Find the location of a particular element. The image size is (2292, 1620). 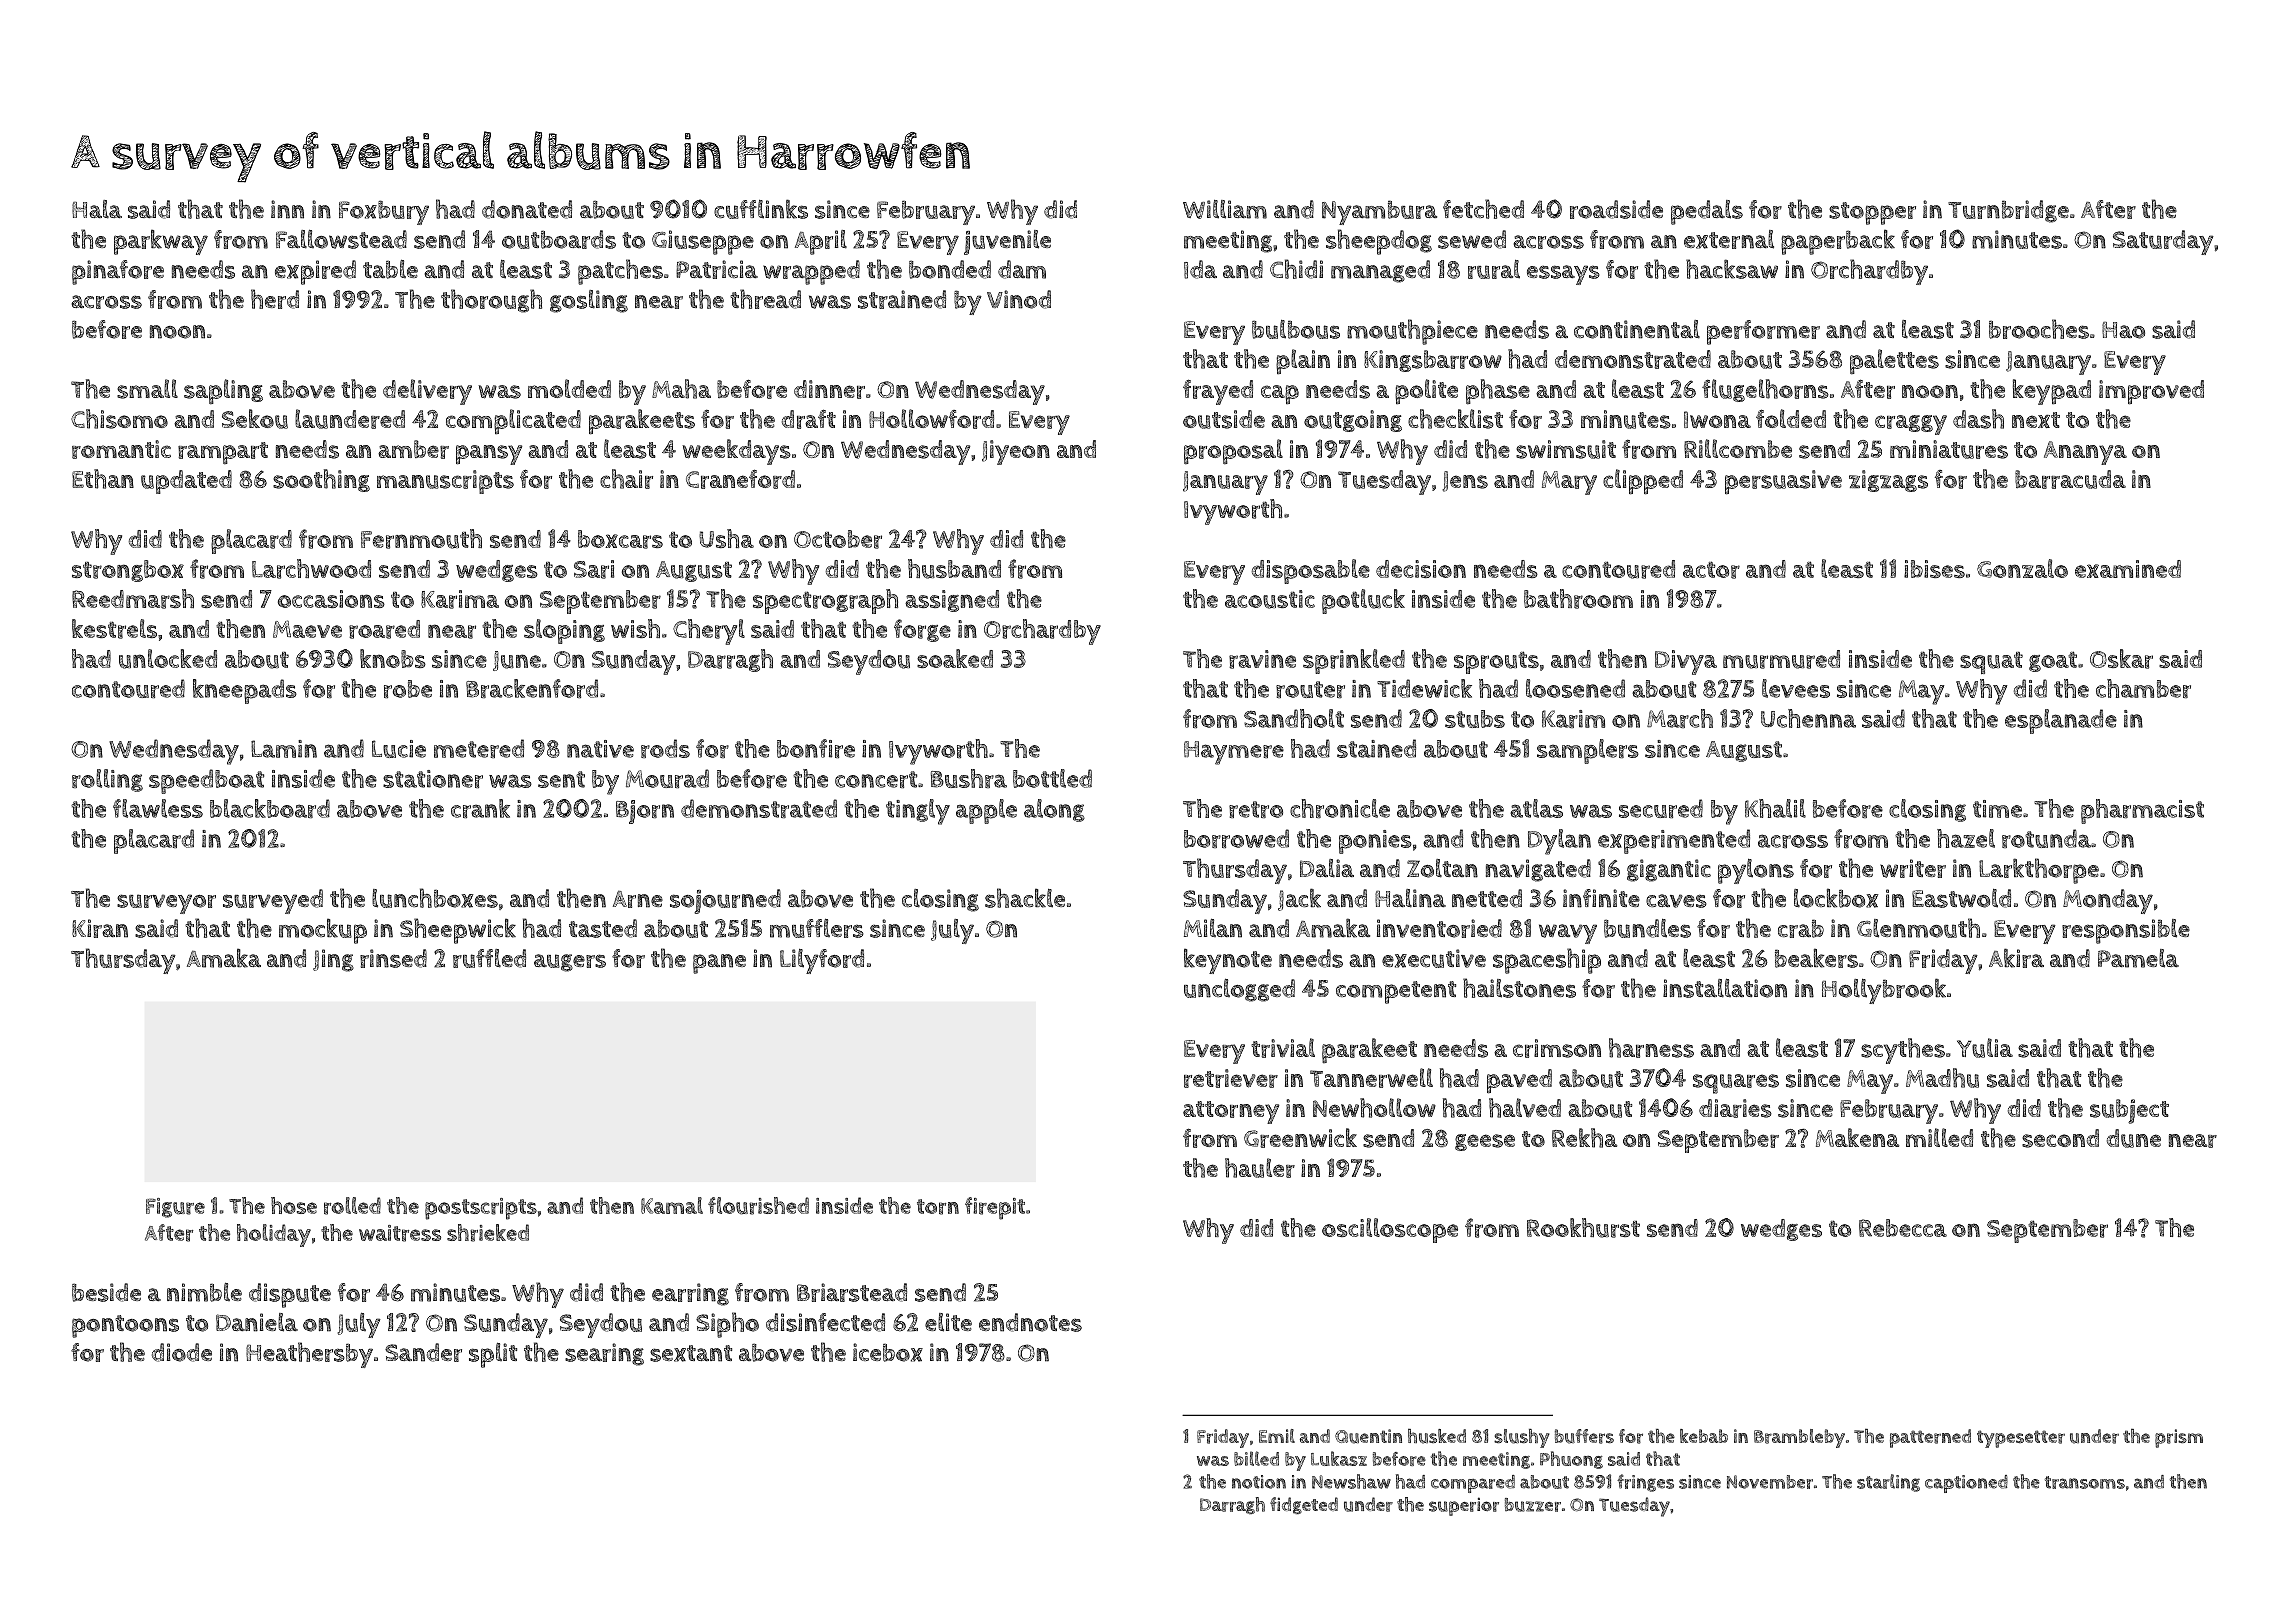

hose is located at coordinates (294, 1205).
